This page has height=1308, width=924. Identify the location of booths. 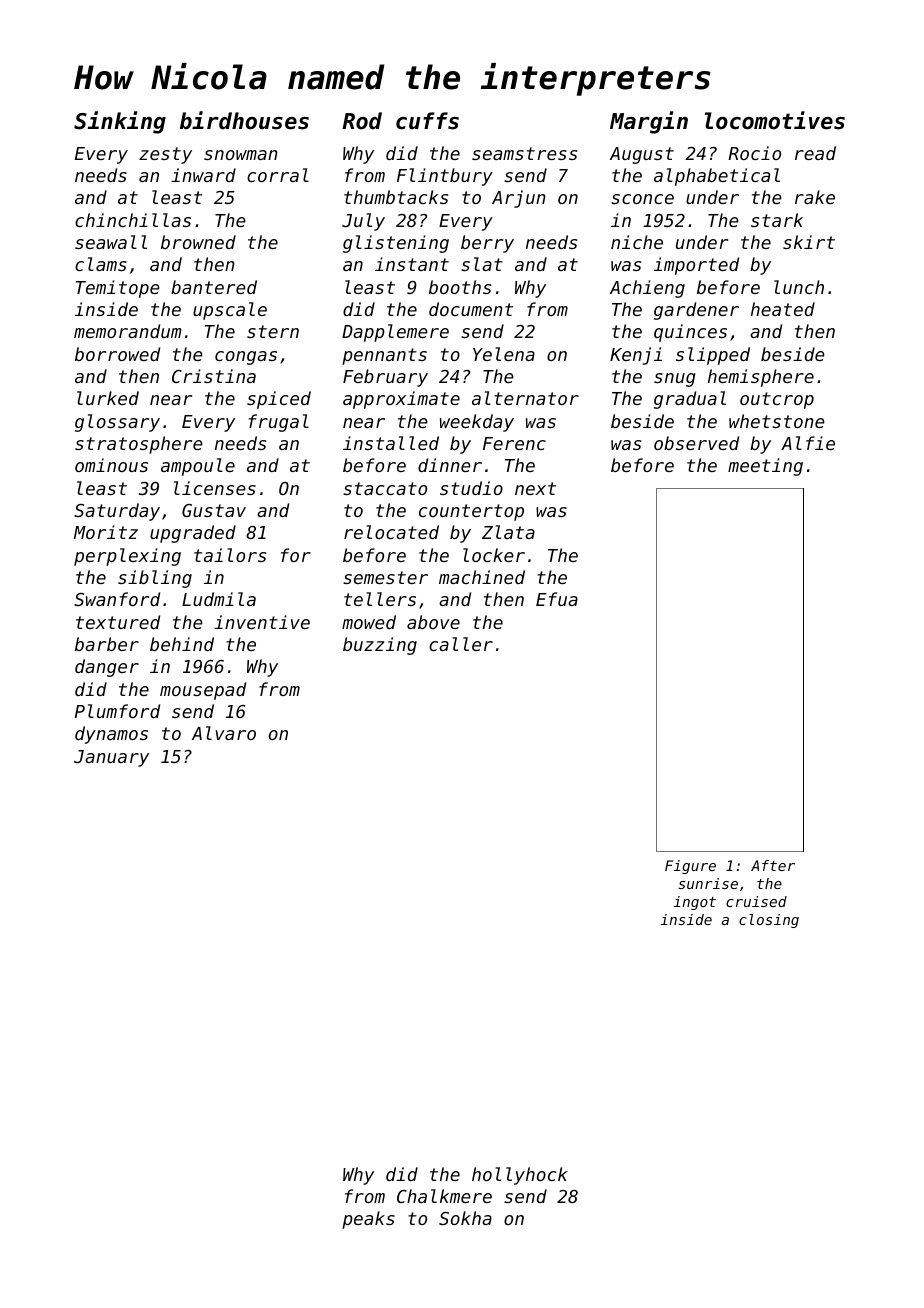
(460, 287).
